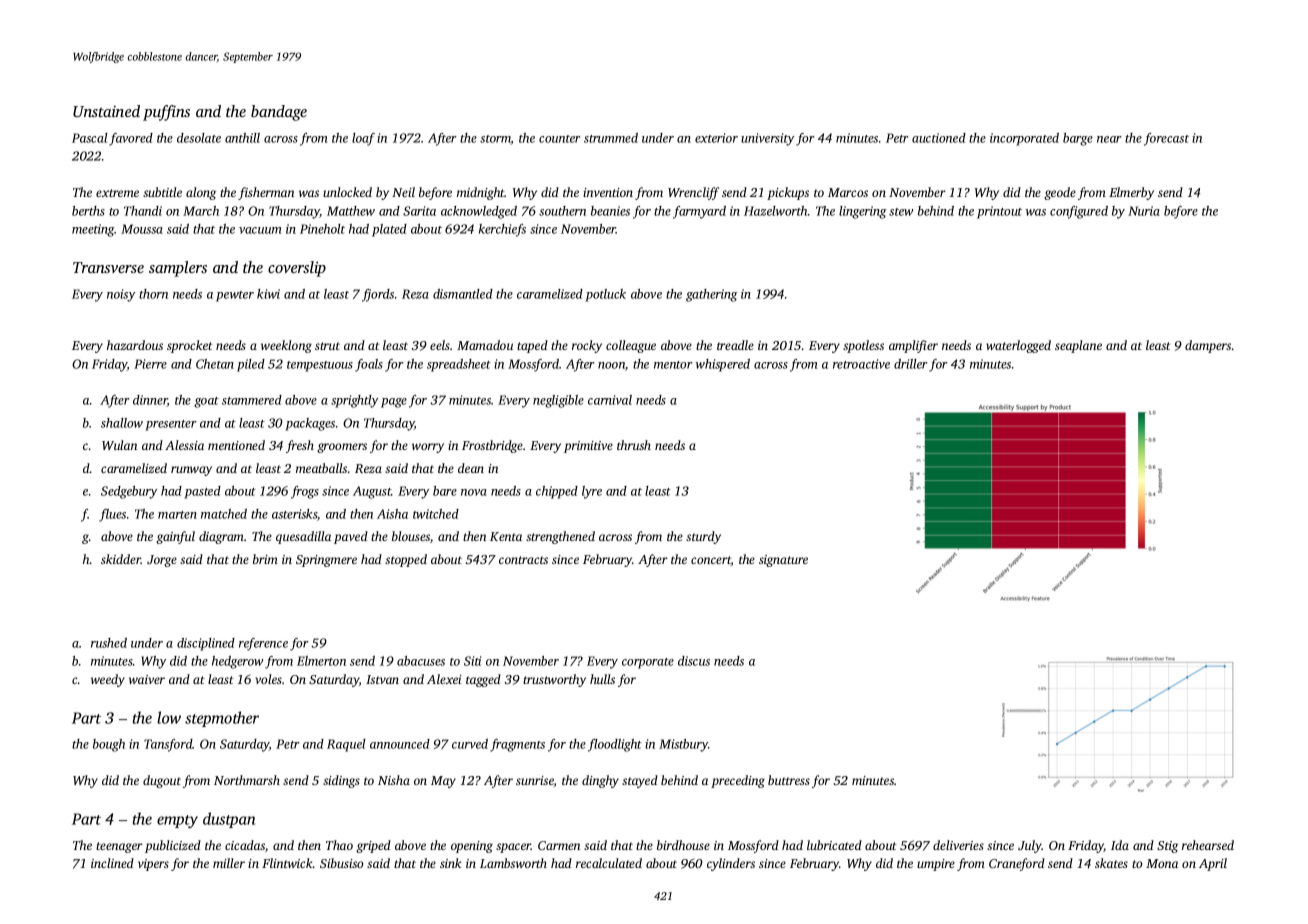 The height and width of the screenshot is (924, 1308). Describe the element at coordinates (783, 561) in the screenshot. I see `signature` at that location.
